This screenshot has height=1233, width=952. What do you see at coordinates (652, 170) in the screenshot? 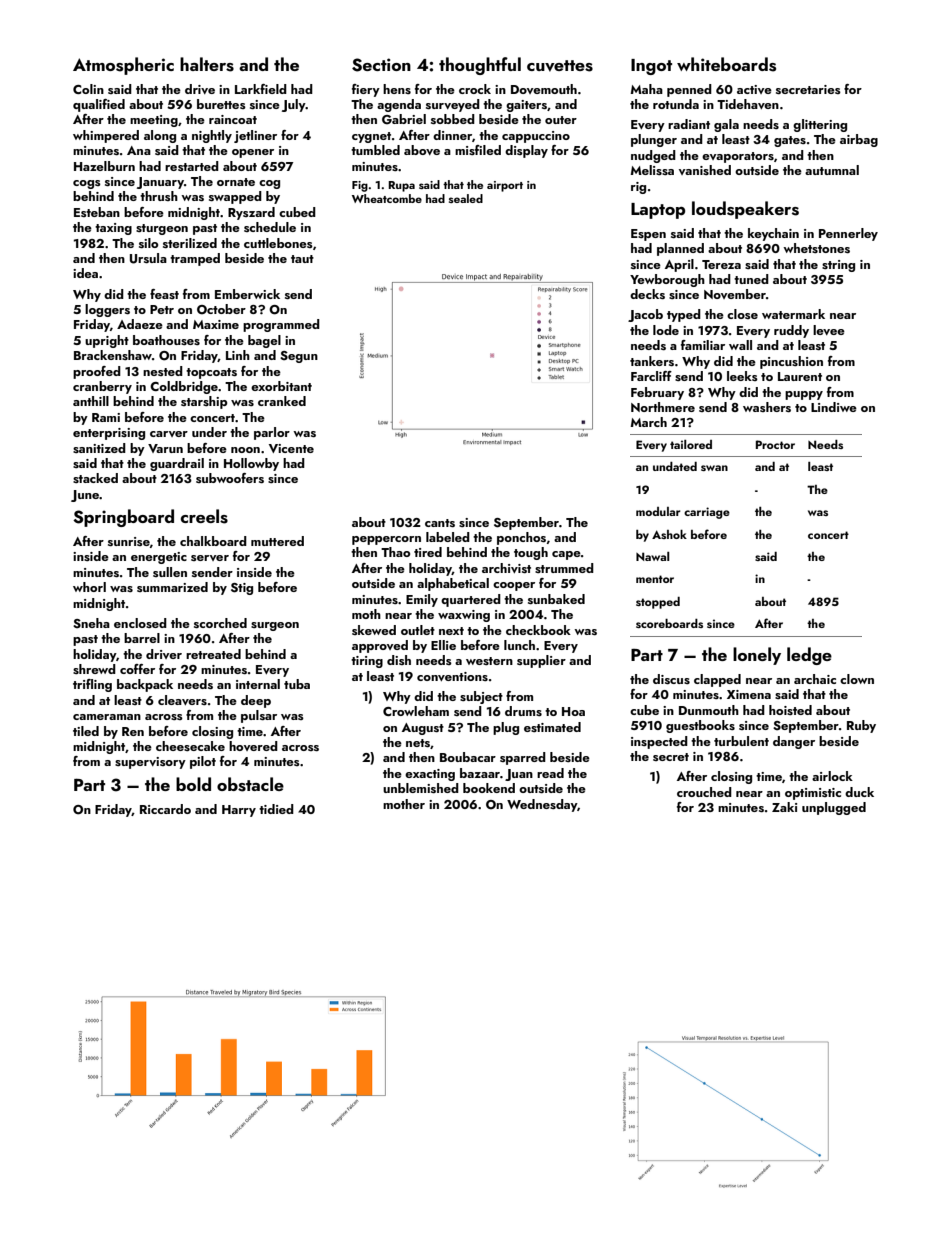
I see `Melissa` at bounding box center [652, 170].
